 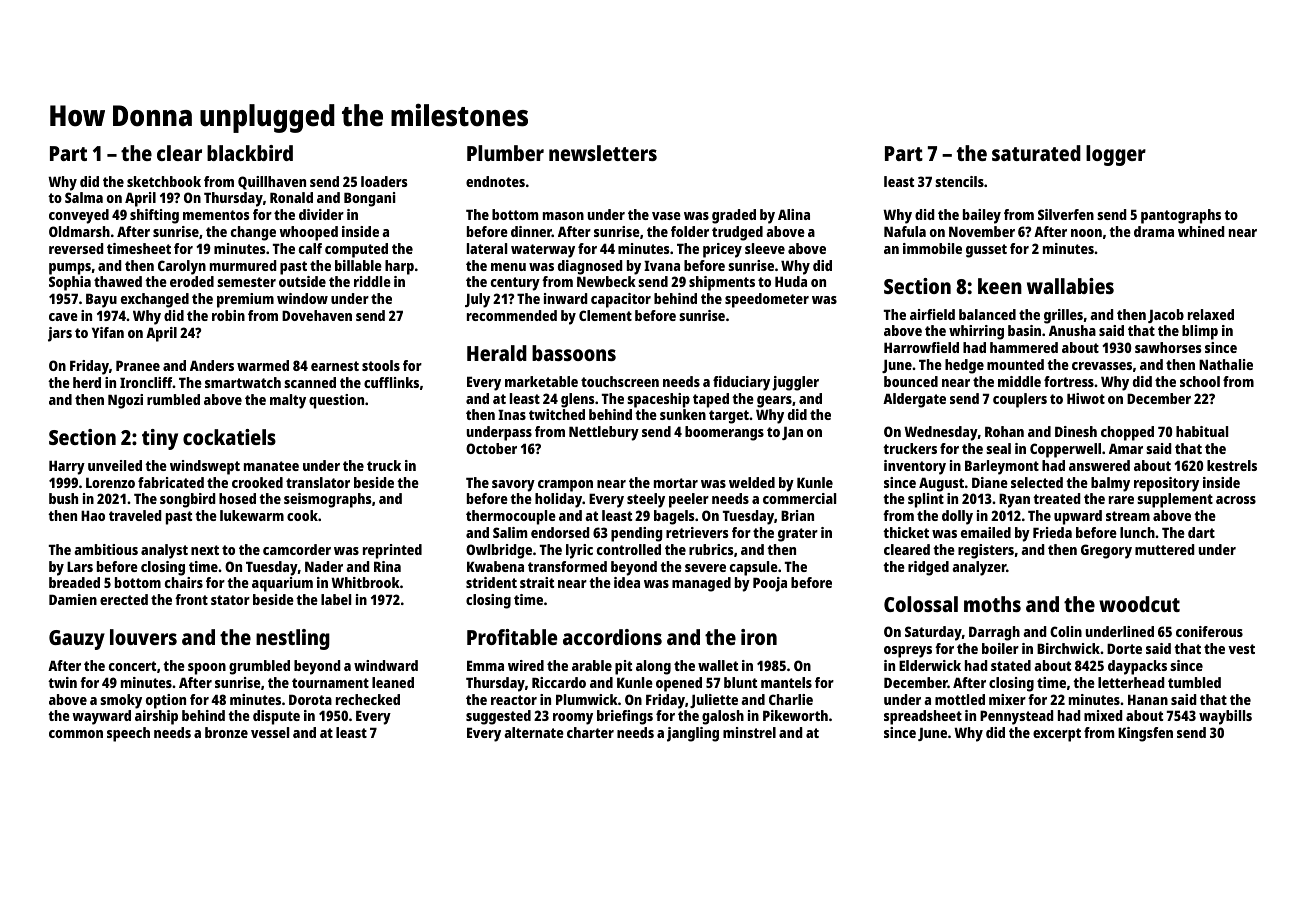 What do you see at coordinates (505, 153) in the document?
I see `Plumber` at bounding box center [505, 153].
